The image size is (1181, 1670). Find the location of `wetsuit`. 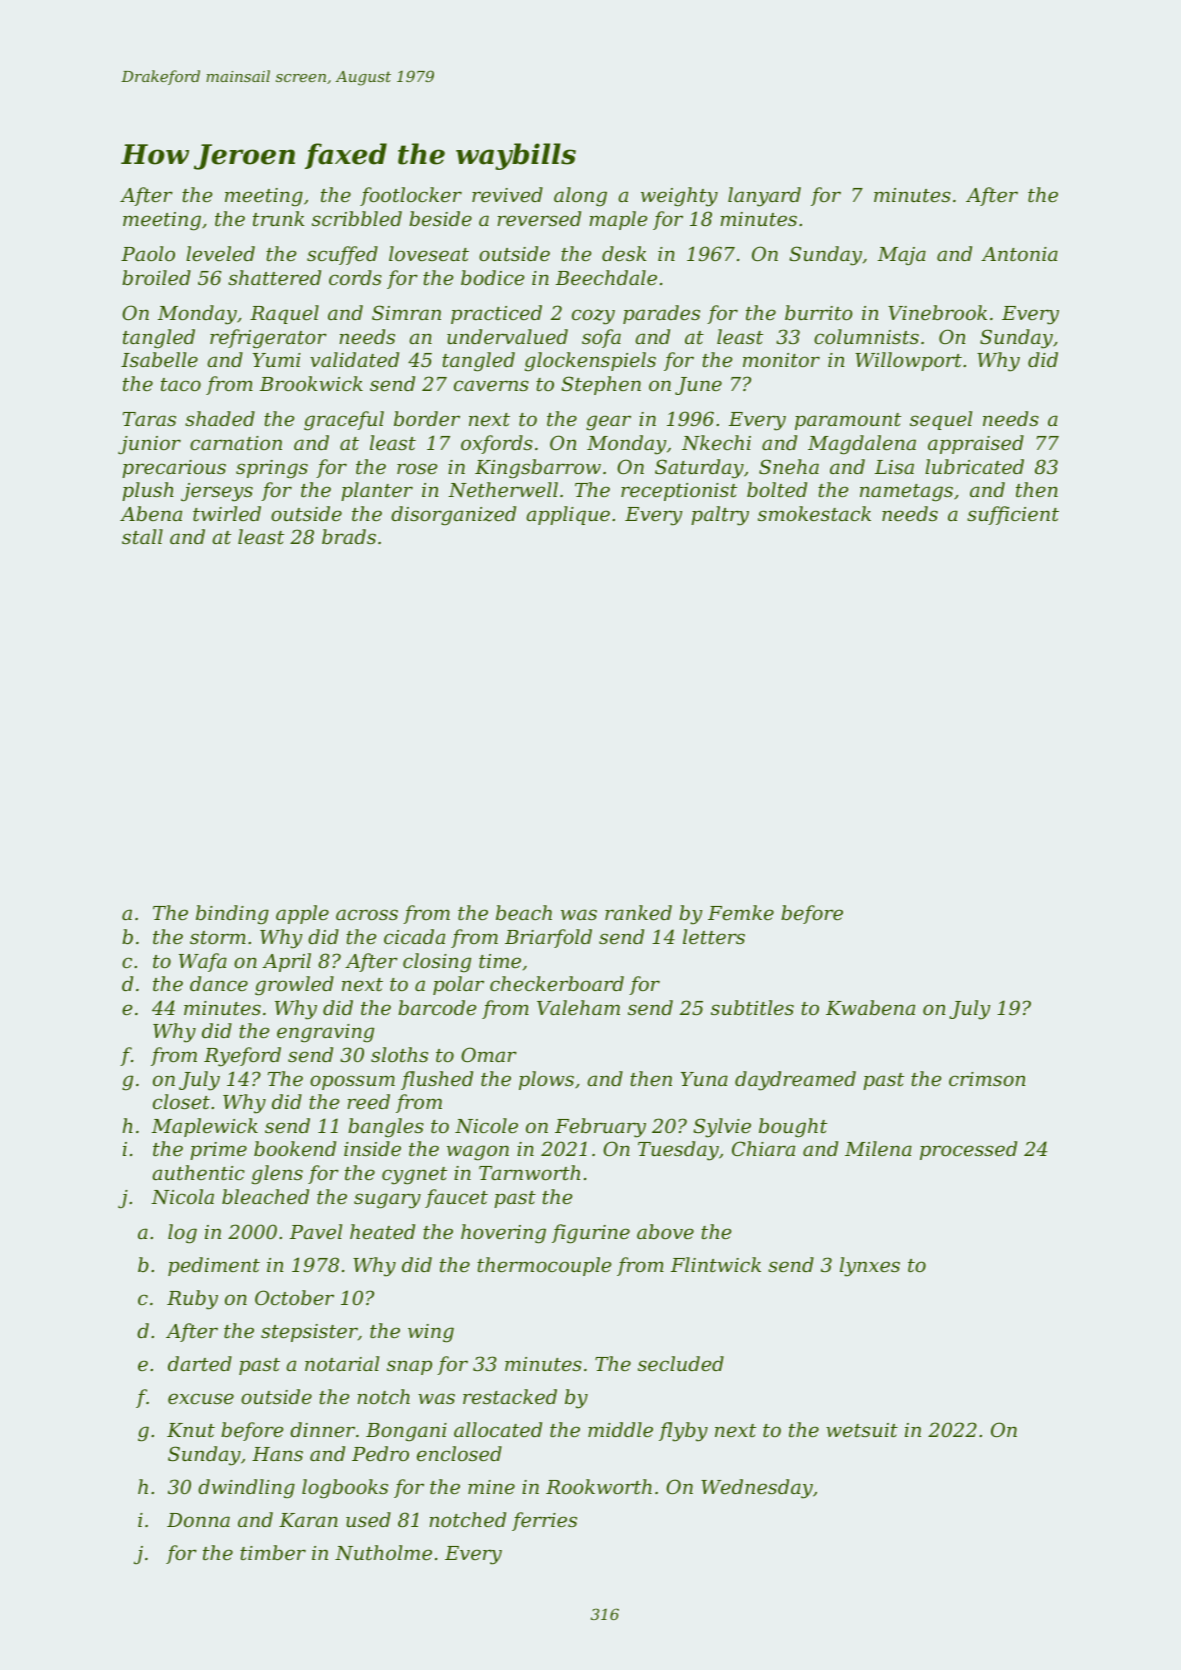

wetsuit is located at coordinates (862, 1430).
